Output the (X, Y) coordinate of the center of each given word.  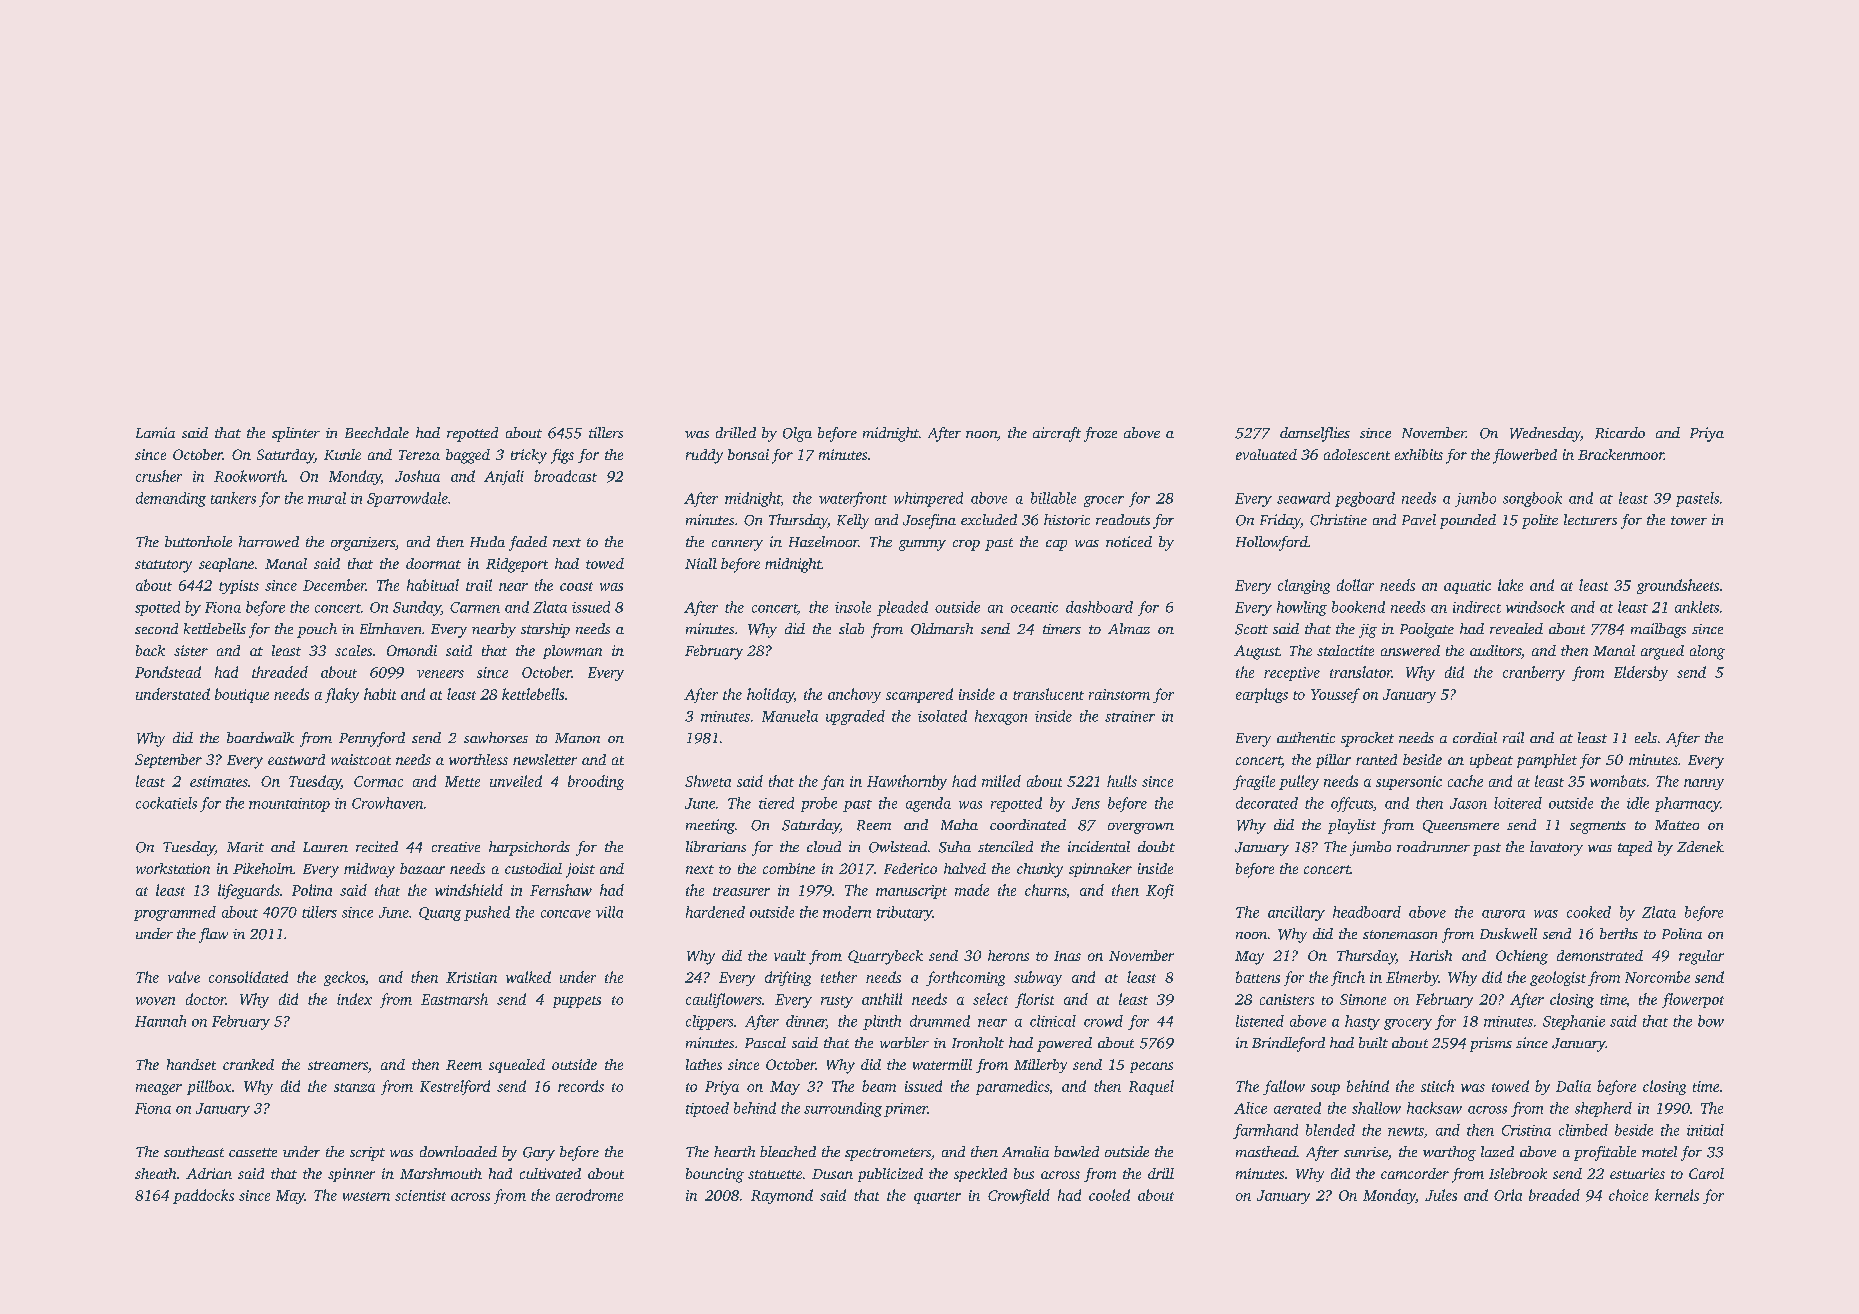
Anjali (504, 477)
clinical (1053, 1021)
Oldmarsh (942, 629)
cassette (253, 1152)
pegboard (1365, 499)
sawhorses (496, 737)
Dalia (1573, 1086)
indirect (1477, 607)
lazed (1497, 1151)
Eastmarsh (454, 999)
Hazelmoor (823, 541)
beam (879, 1086)
